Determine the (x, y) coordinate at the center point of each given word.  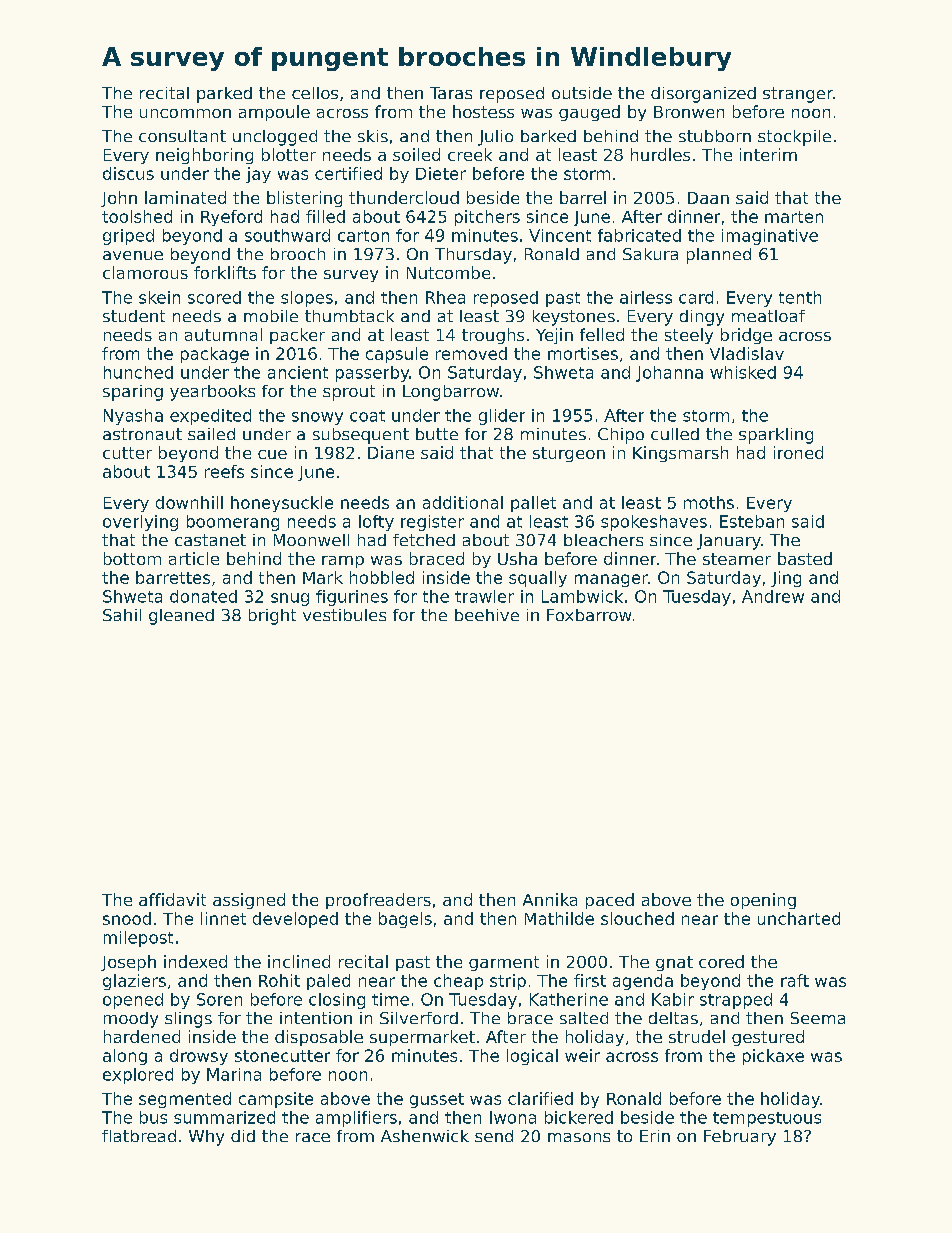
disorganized (703, 95)
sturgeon (569, 454)
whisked (743, 372)
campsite (276, 1100)
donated (203, 596)
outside (582, 93)
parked (224, 95)
